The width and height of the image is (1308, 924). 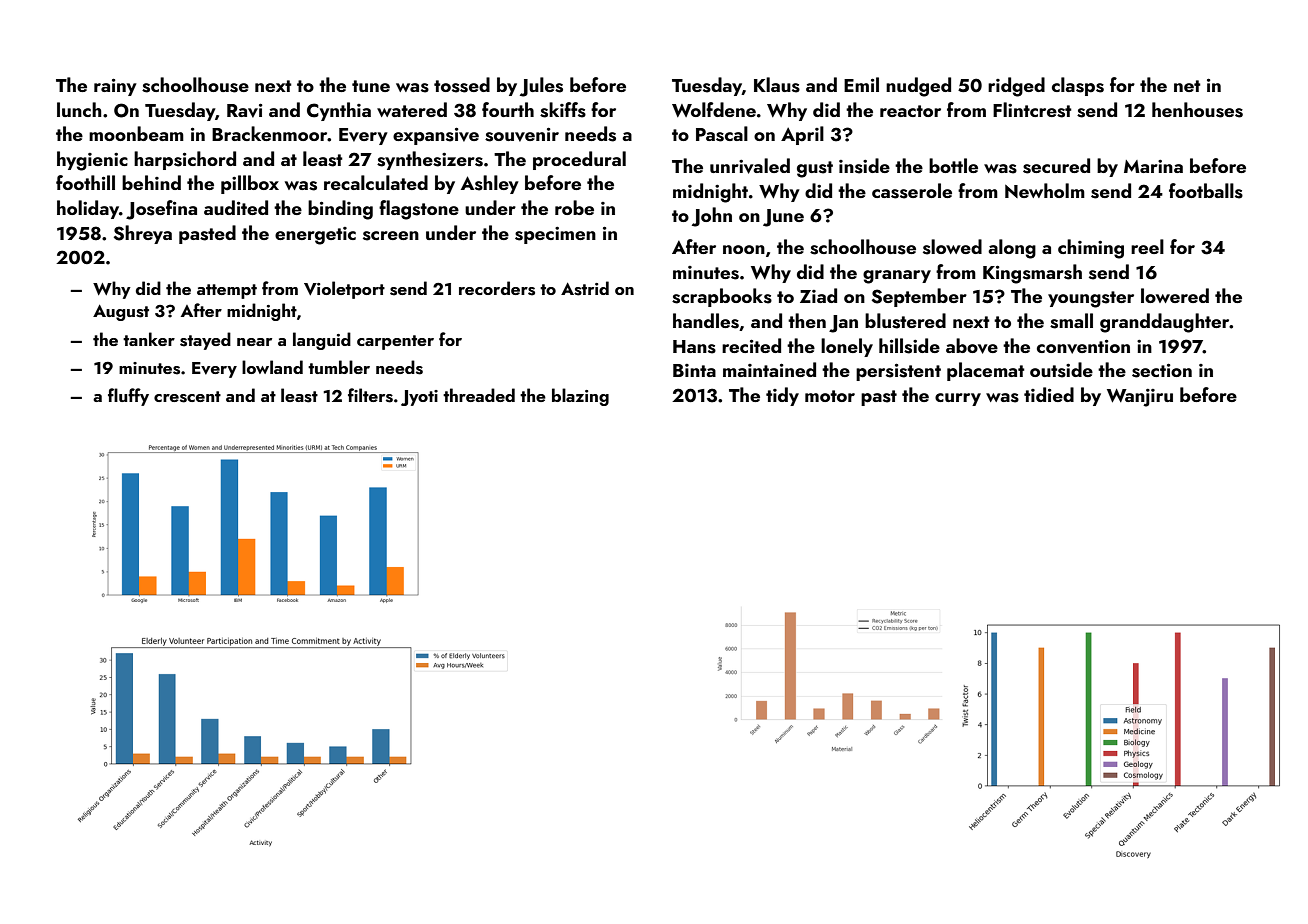 I want to click on fluffy, so click(x=128, y=397).
